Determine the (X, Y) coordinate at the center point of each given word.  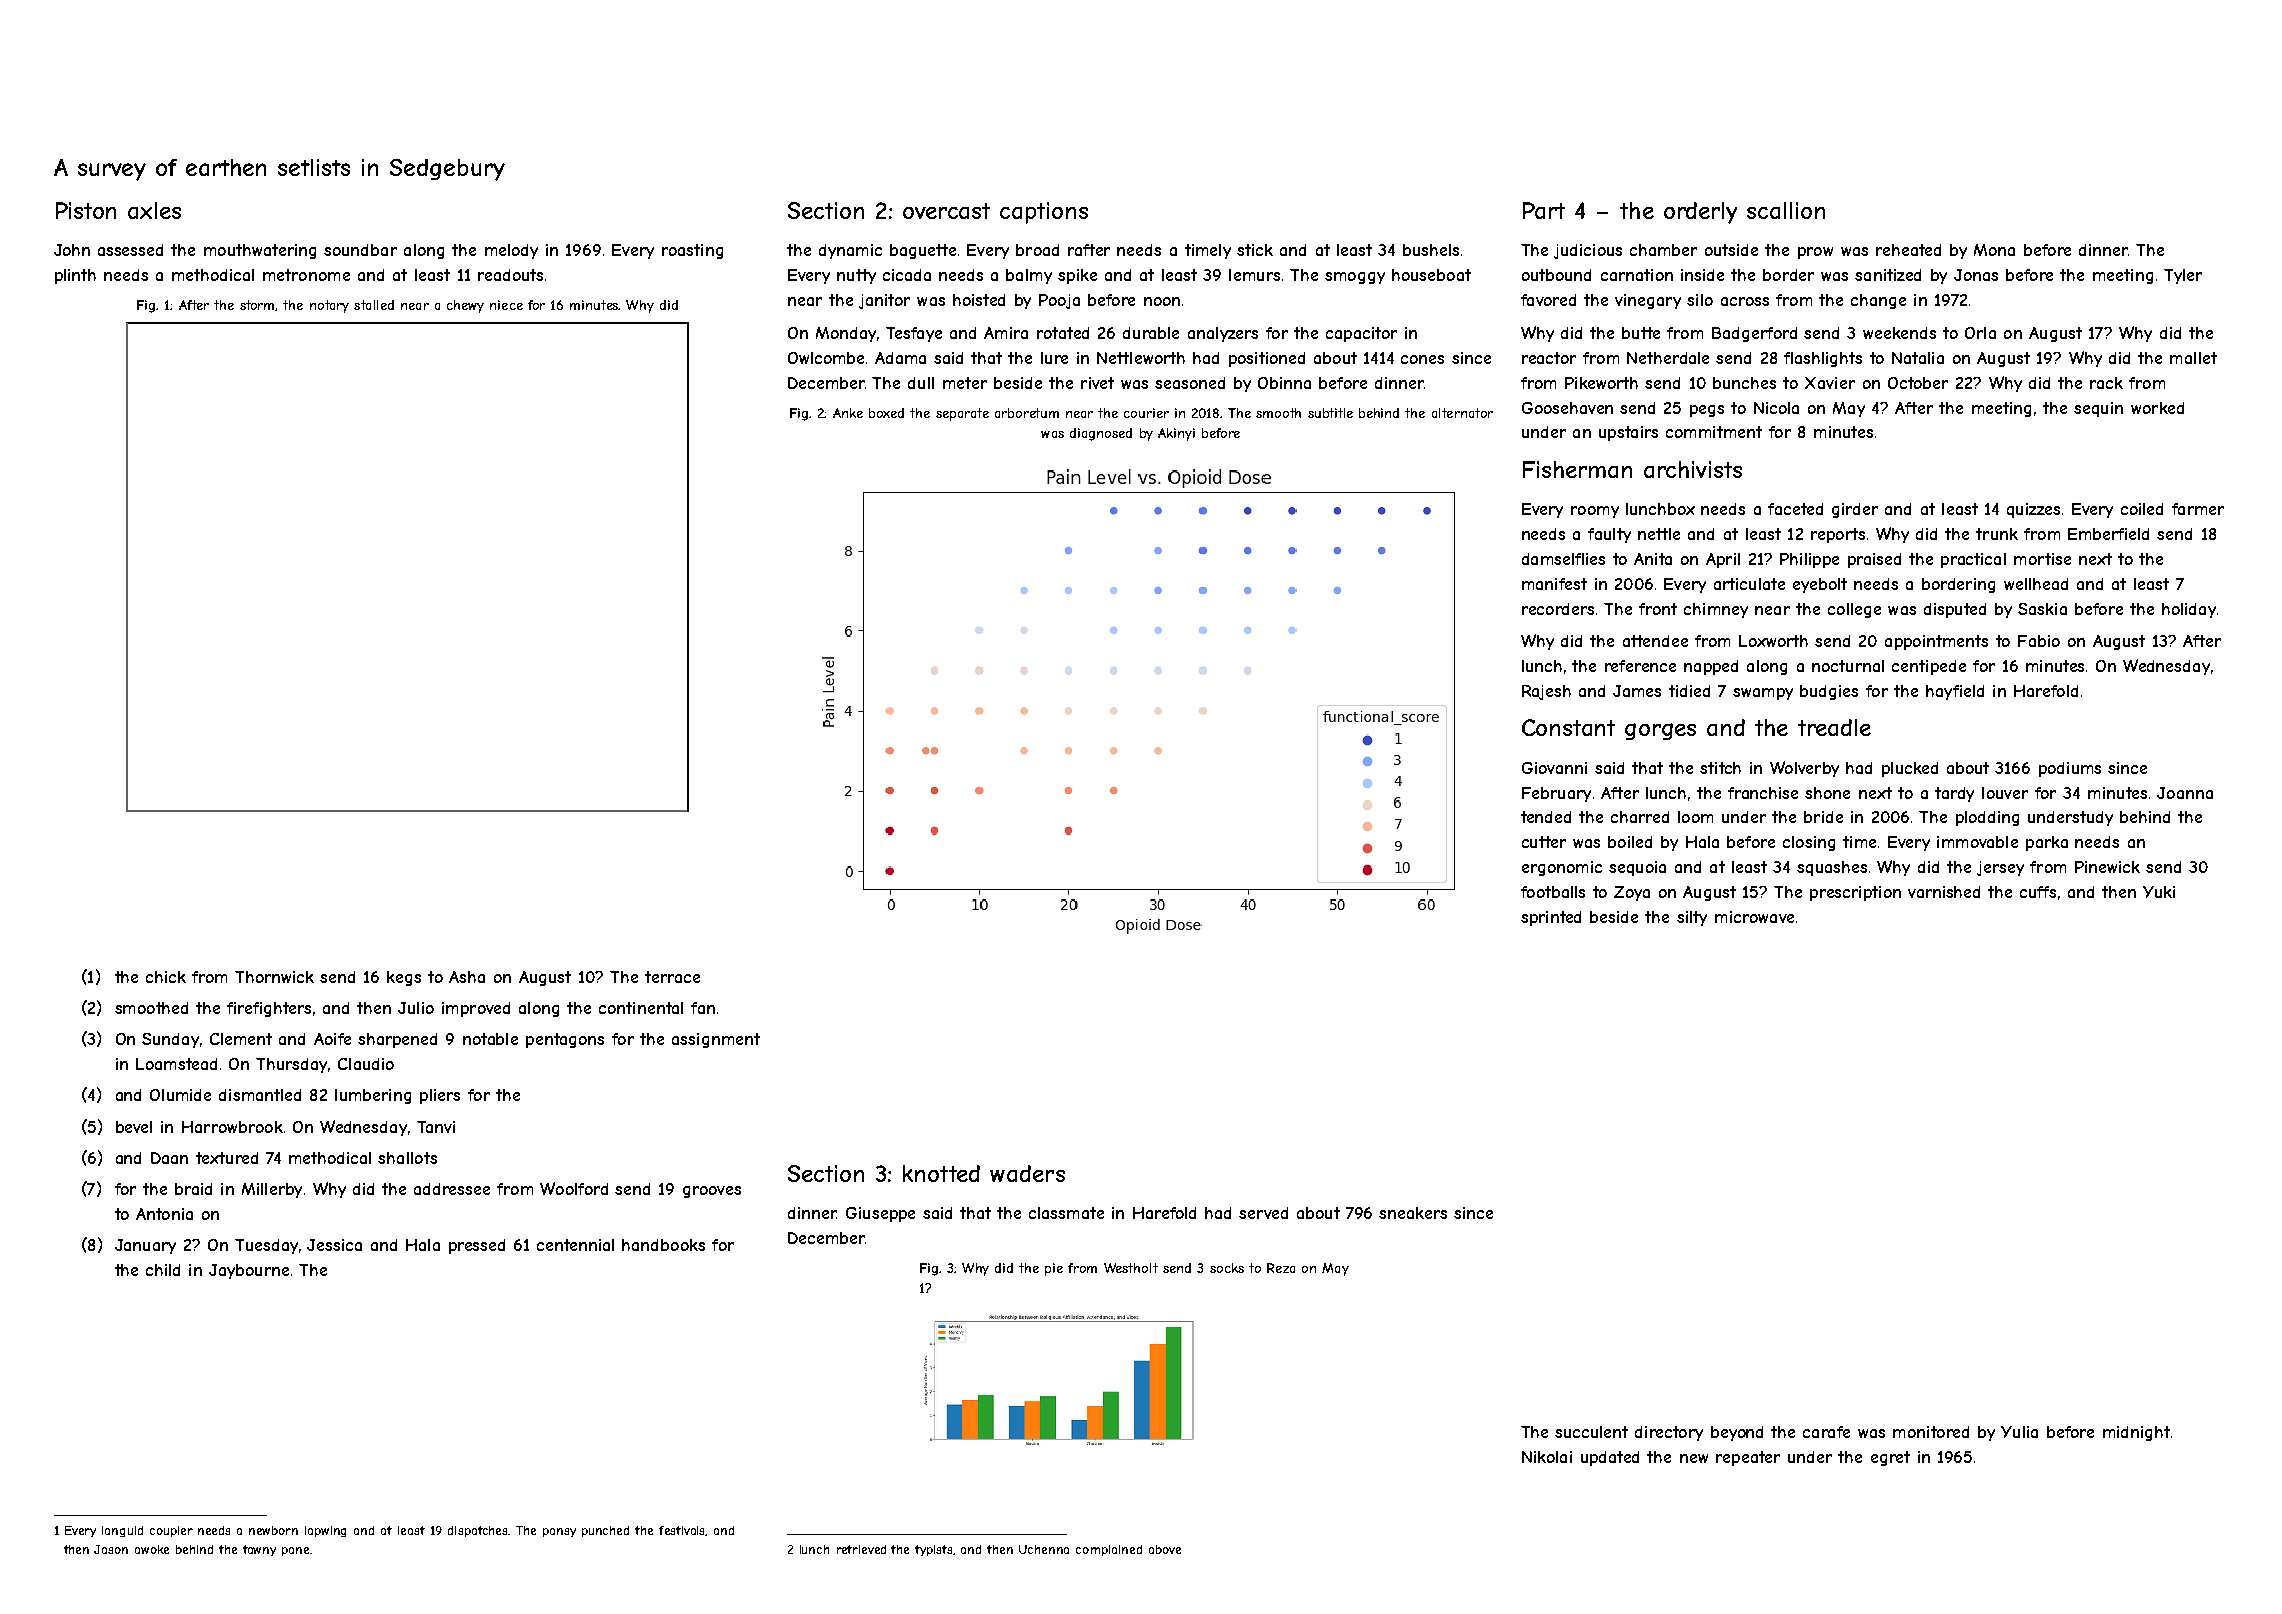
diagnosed (1101, 434)
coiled (2142, 509)
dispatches (478, 1531)
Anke (848, 413)
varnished (1944, 892)
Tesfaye (914, 334)
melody (511, 251)
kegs (404, 978)
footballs (1553, 892)
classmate (1066, 1213)
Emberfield (2108, 534)
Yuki (2159, 892)
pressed (477, 1246)
